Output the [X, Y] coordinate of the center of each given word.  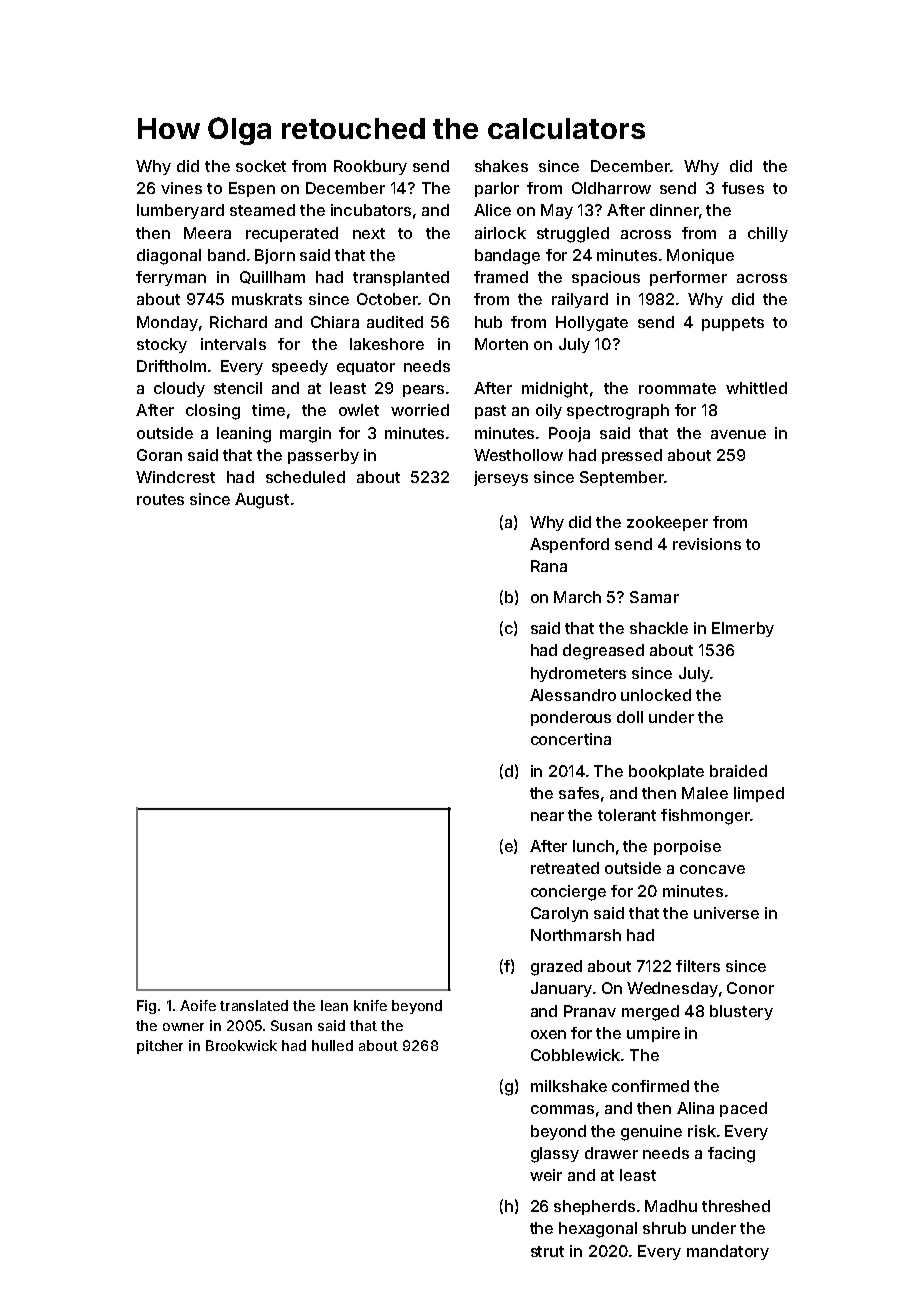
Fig [146, 1007]
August [262, 501]
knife [370, 1005]
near [547, 816]
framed [501, 277]
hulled [332, 1045]
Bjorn [275, 256]
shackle [659, 628]
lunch [593, 846]
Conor [750, 988]
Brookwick [241, 1045]
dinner [674, 210]
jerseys [501, 478]
